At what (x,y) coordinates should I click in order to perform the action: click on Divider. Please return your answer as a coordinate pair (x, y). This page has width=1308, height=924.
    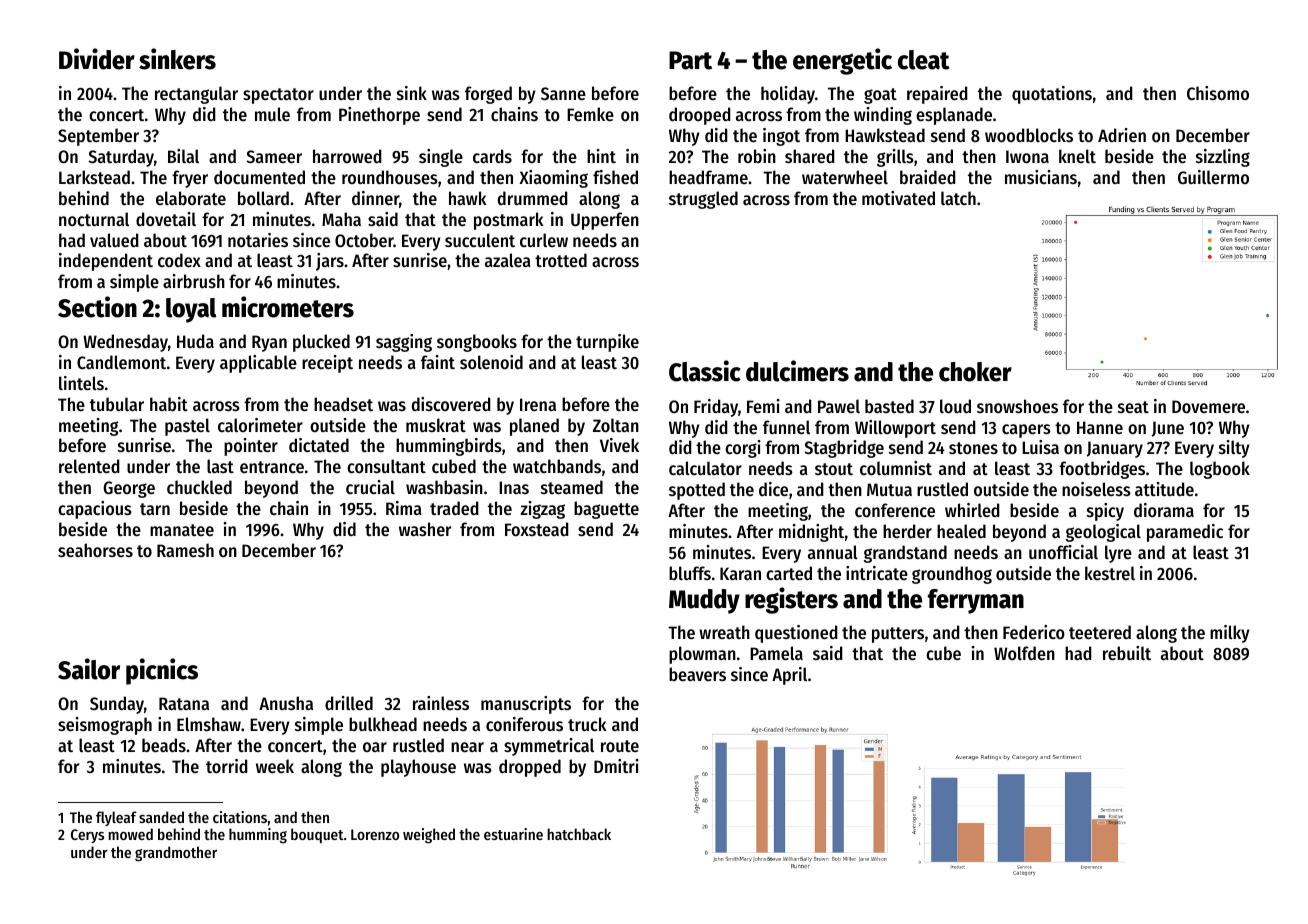
    Looking at the image, I should click on (97, 59).
